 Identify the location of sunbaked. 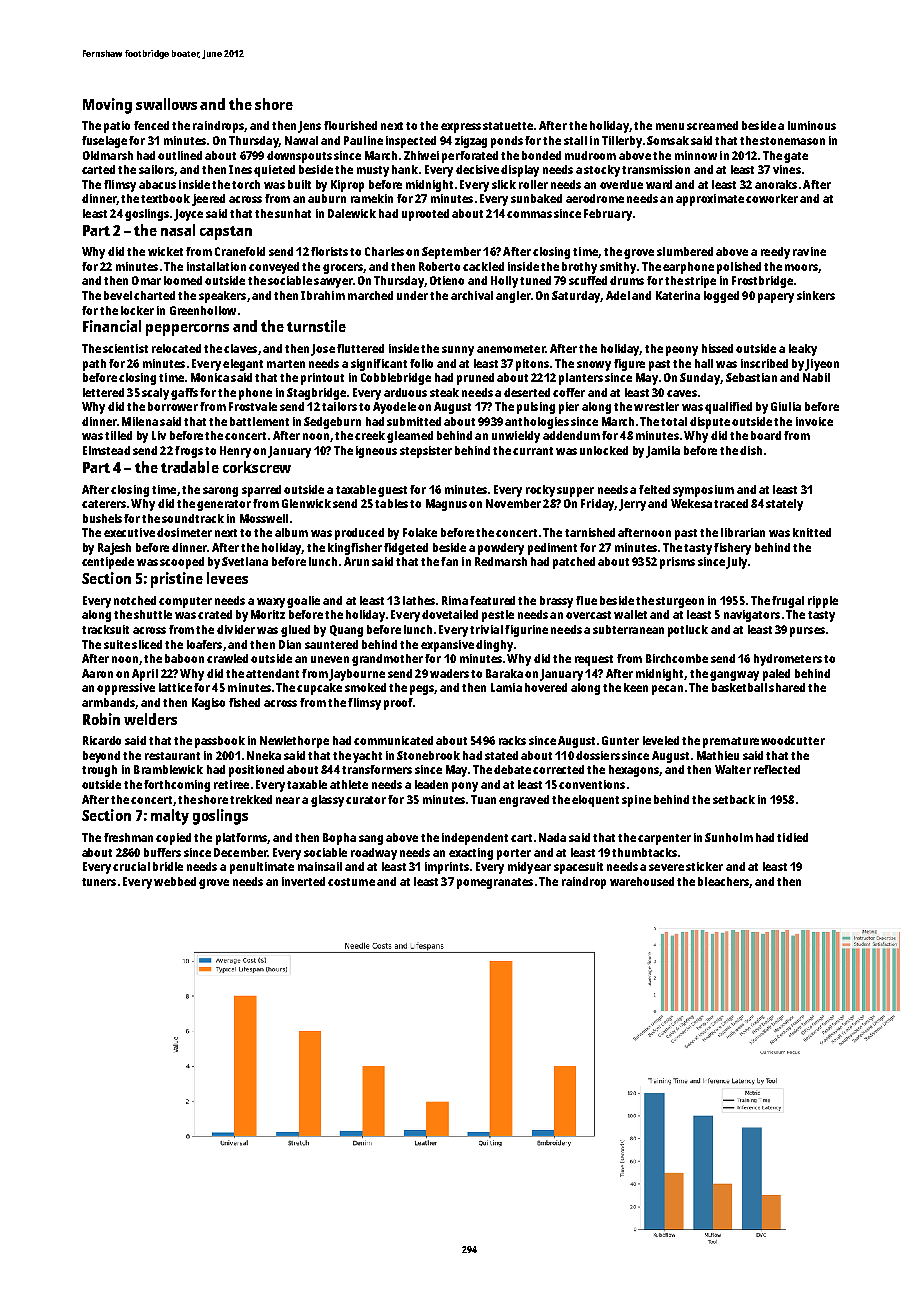
(536, 198).
